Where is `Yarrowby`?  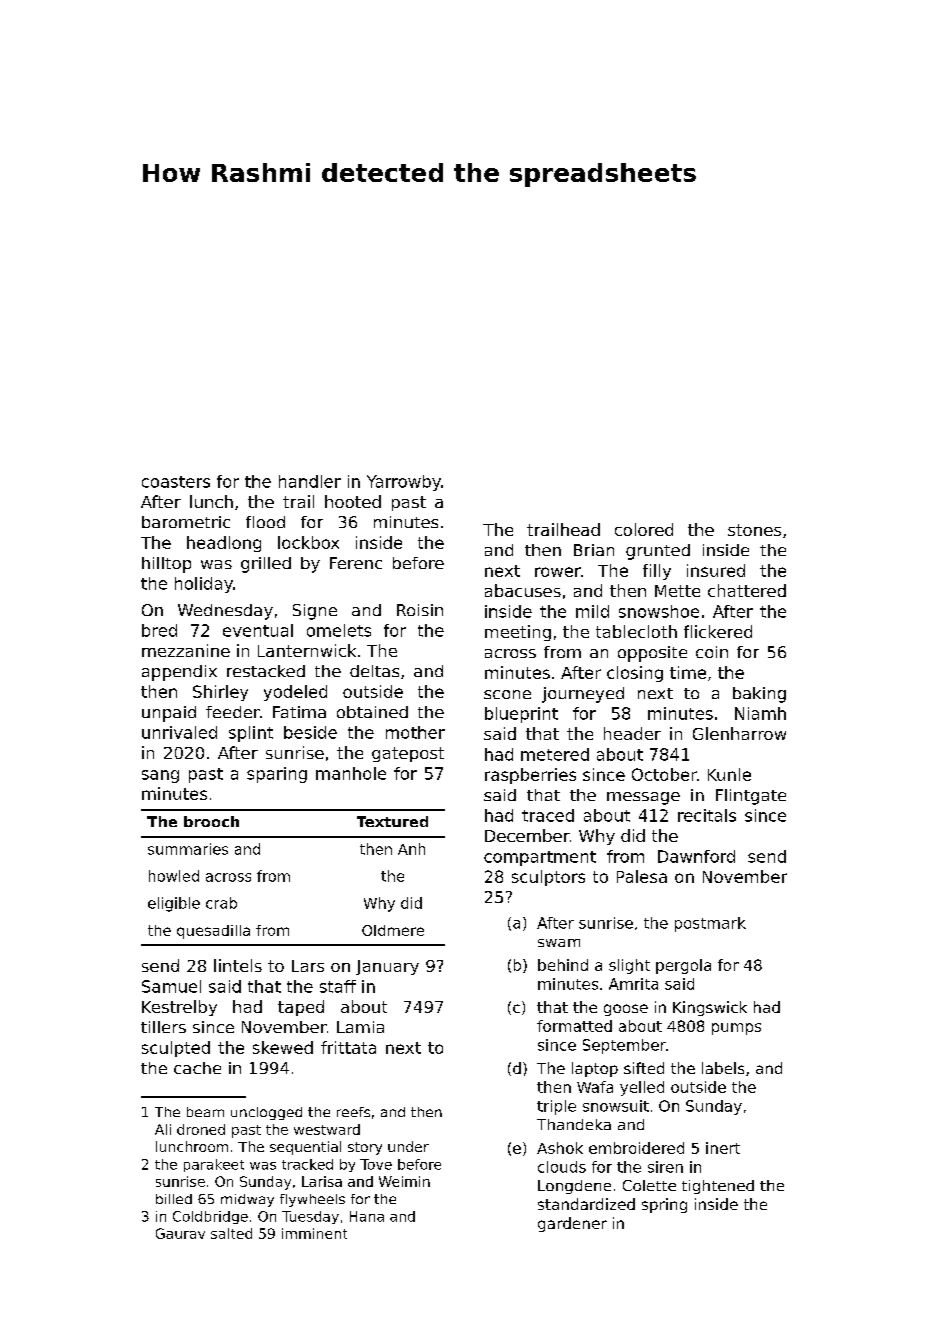
Yarrowby is located at coordinates (404, 483).
